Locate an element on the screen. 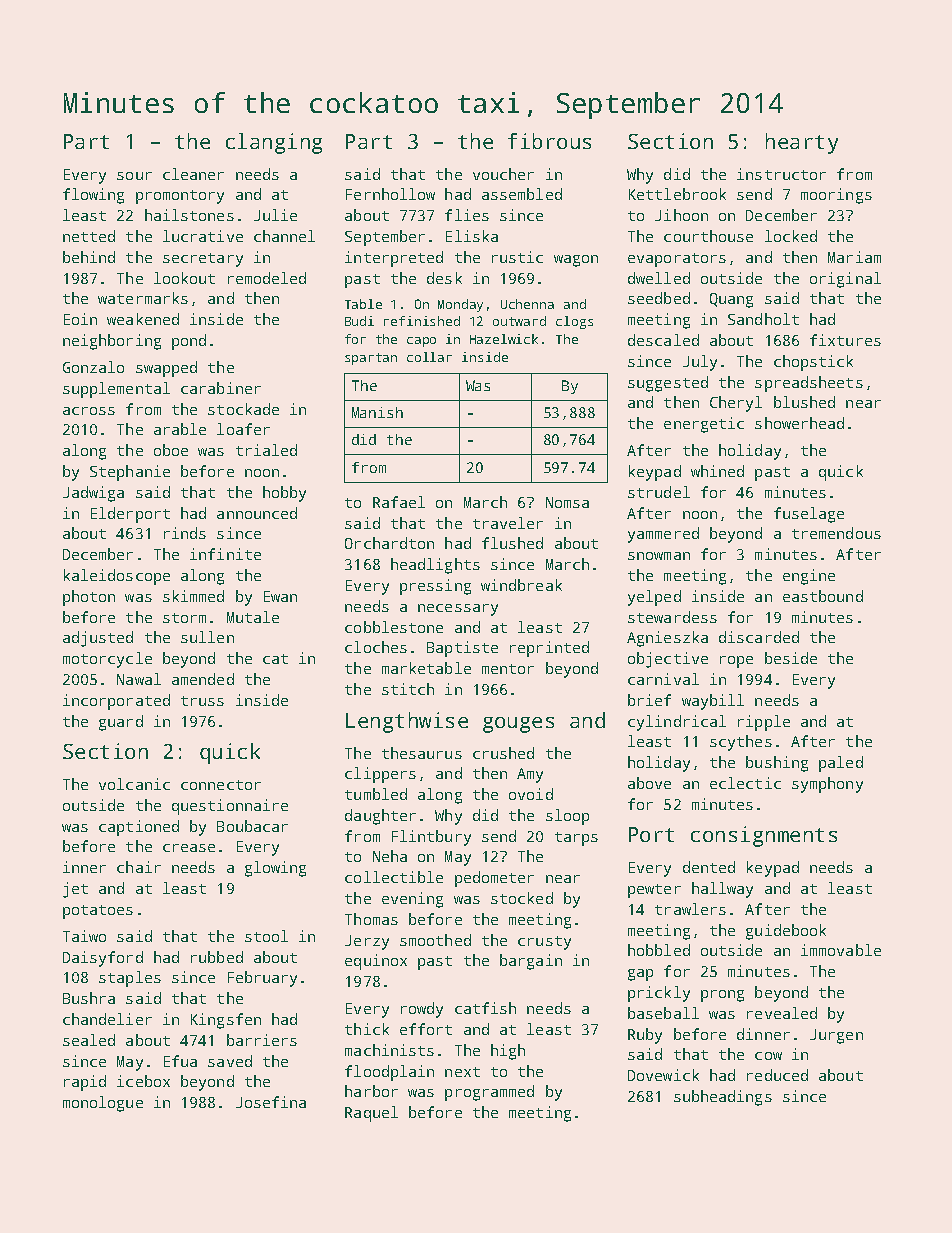 The image size is (952, 1233). beside is located at coordinates (791, 658).
